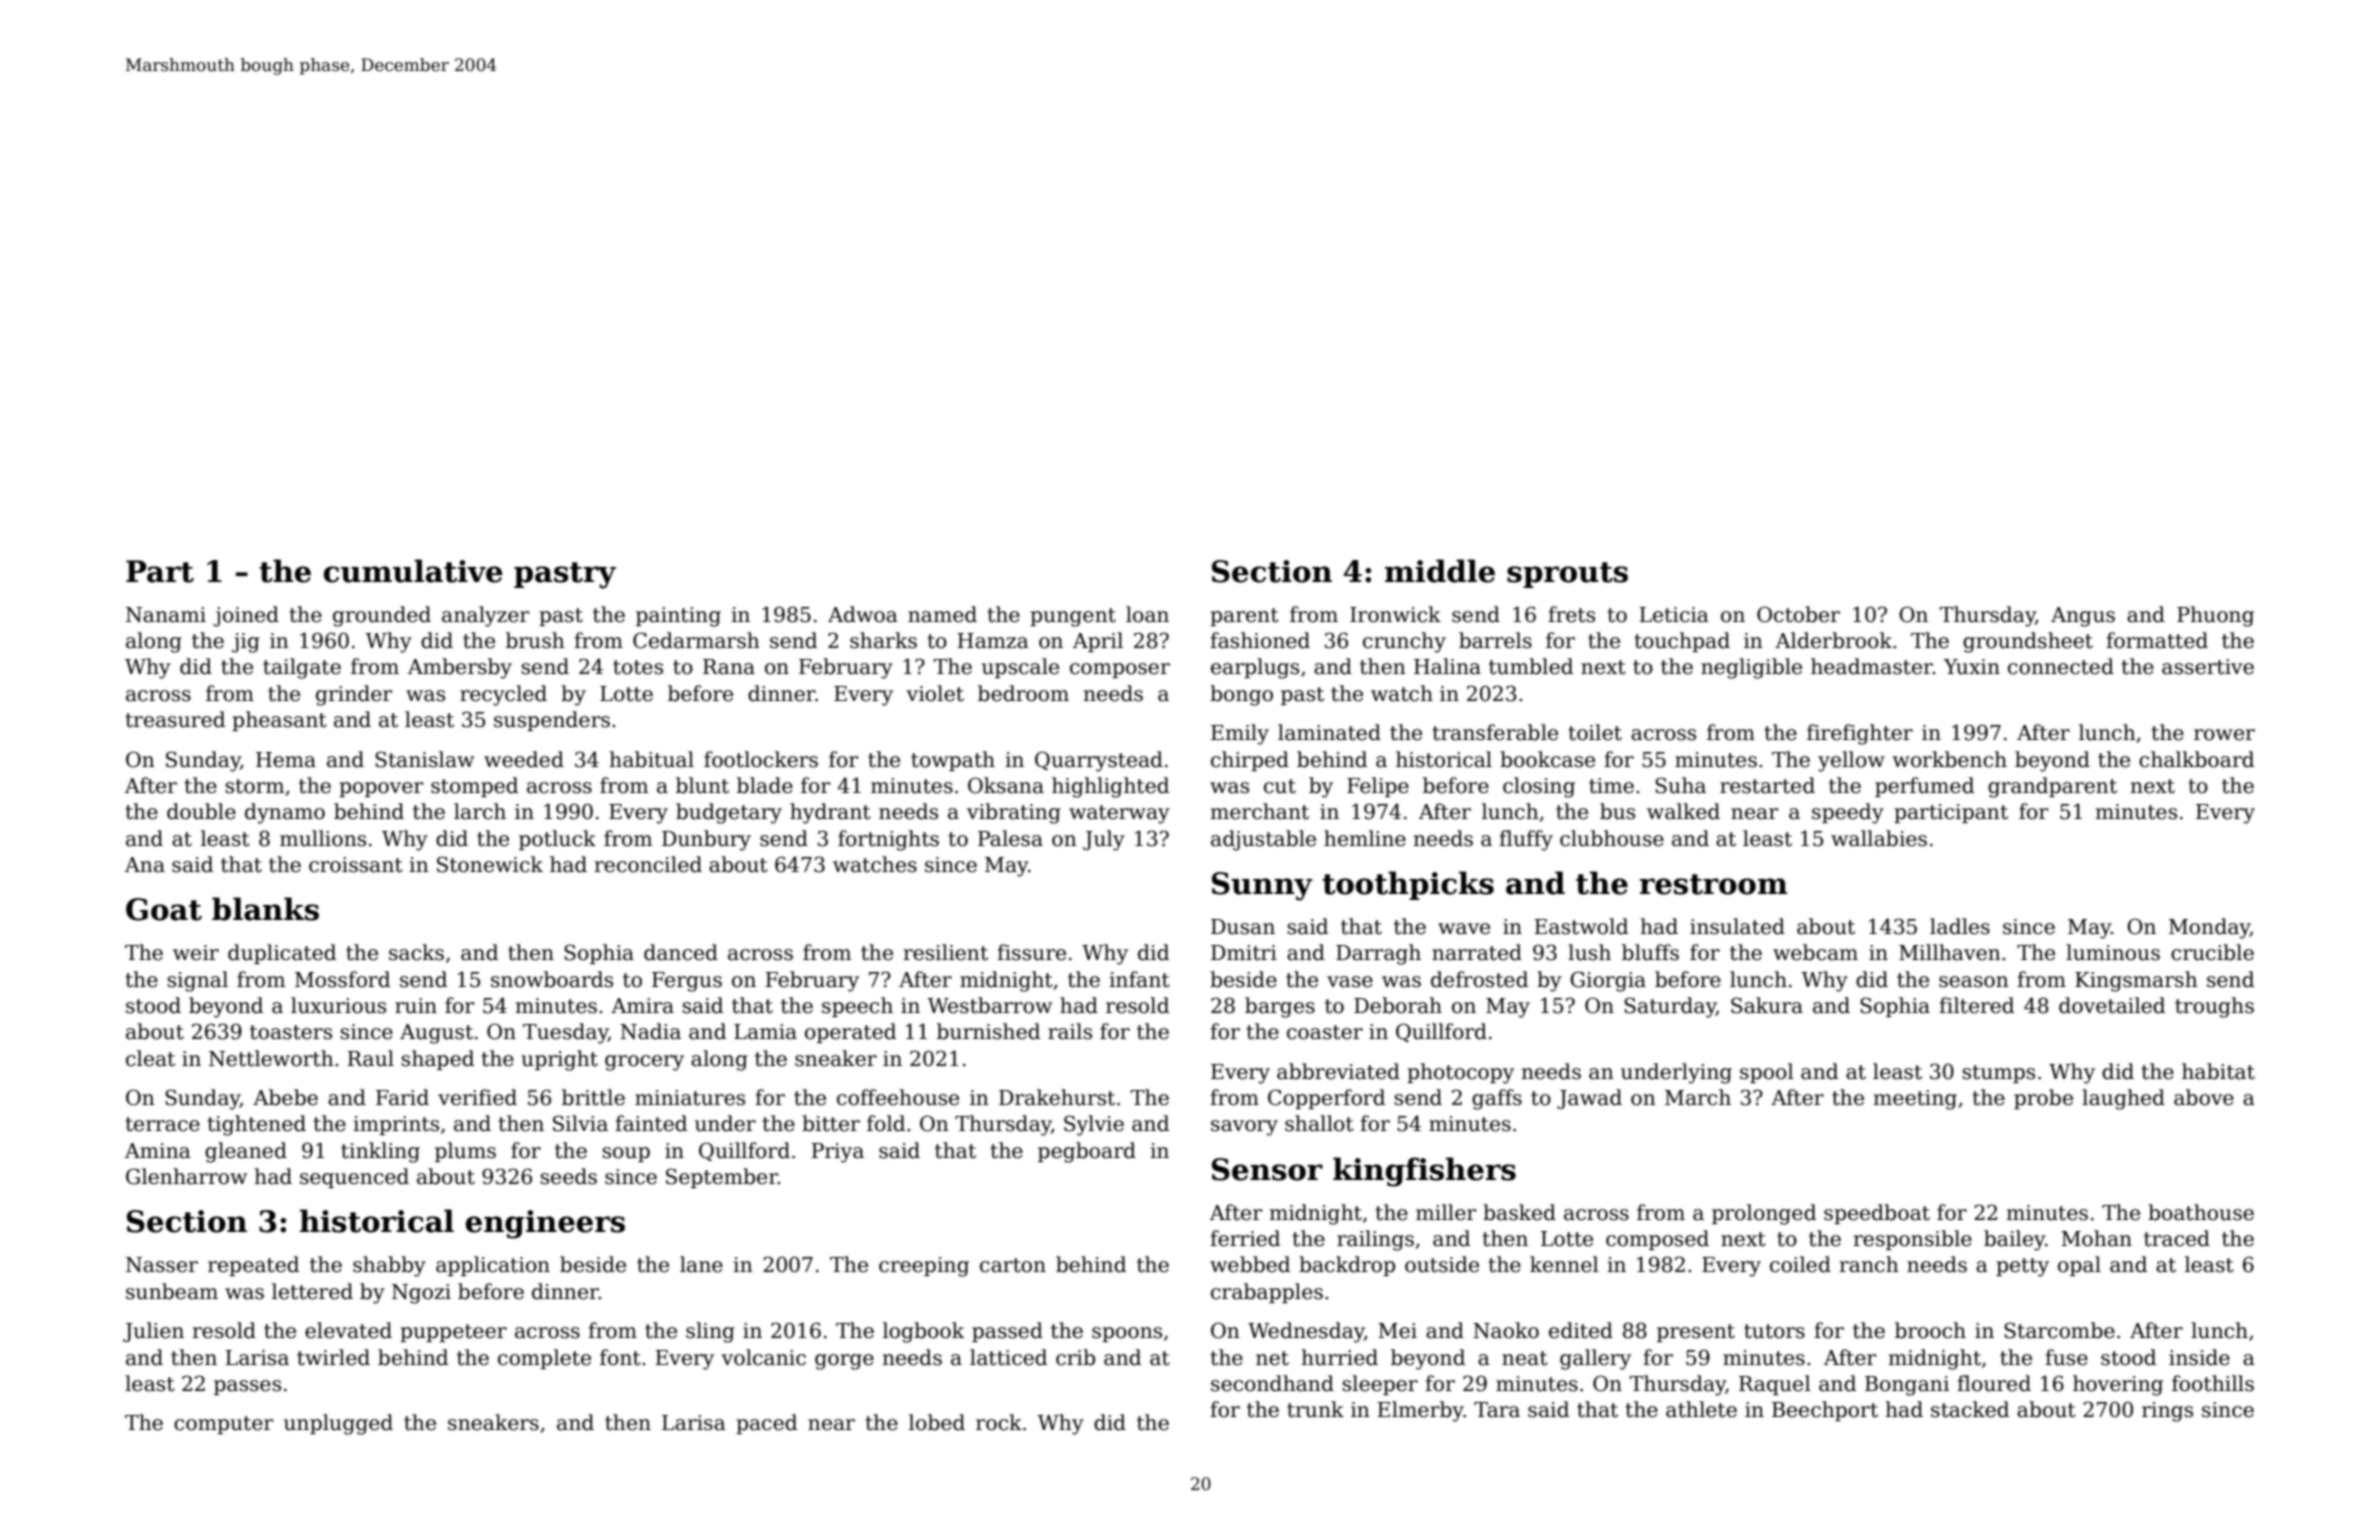  What do you see at coordinates (1440, 571) in the screenshot?
I see `middle` at bounding box center [1440, 571].
